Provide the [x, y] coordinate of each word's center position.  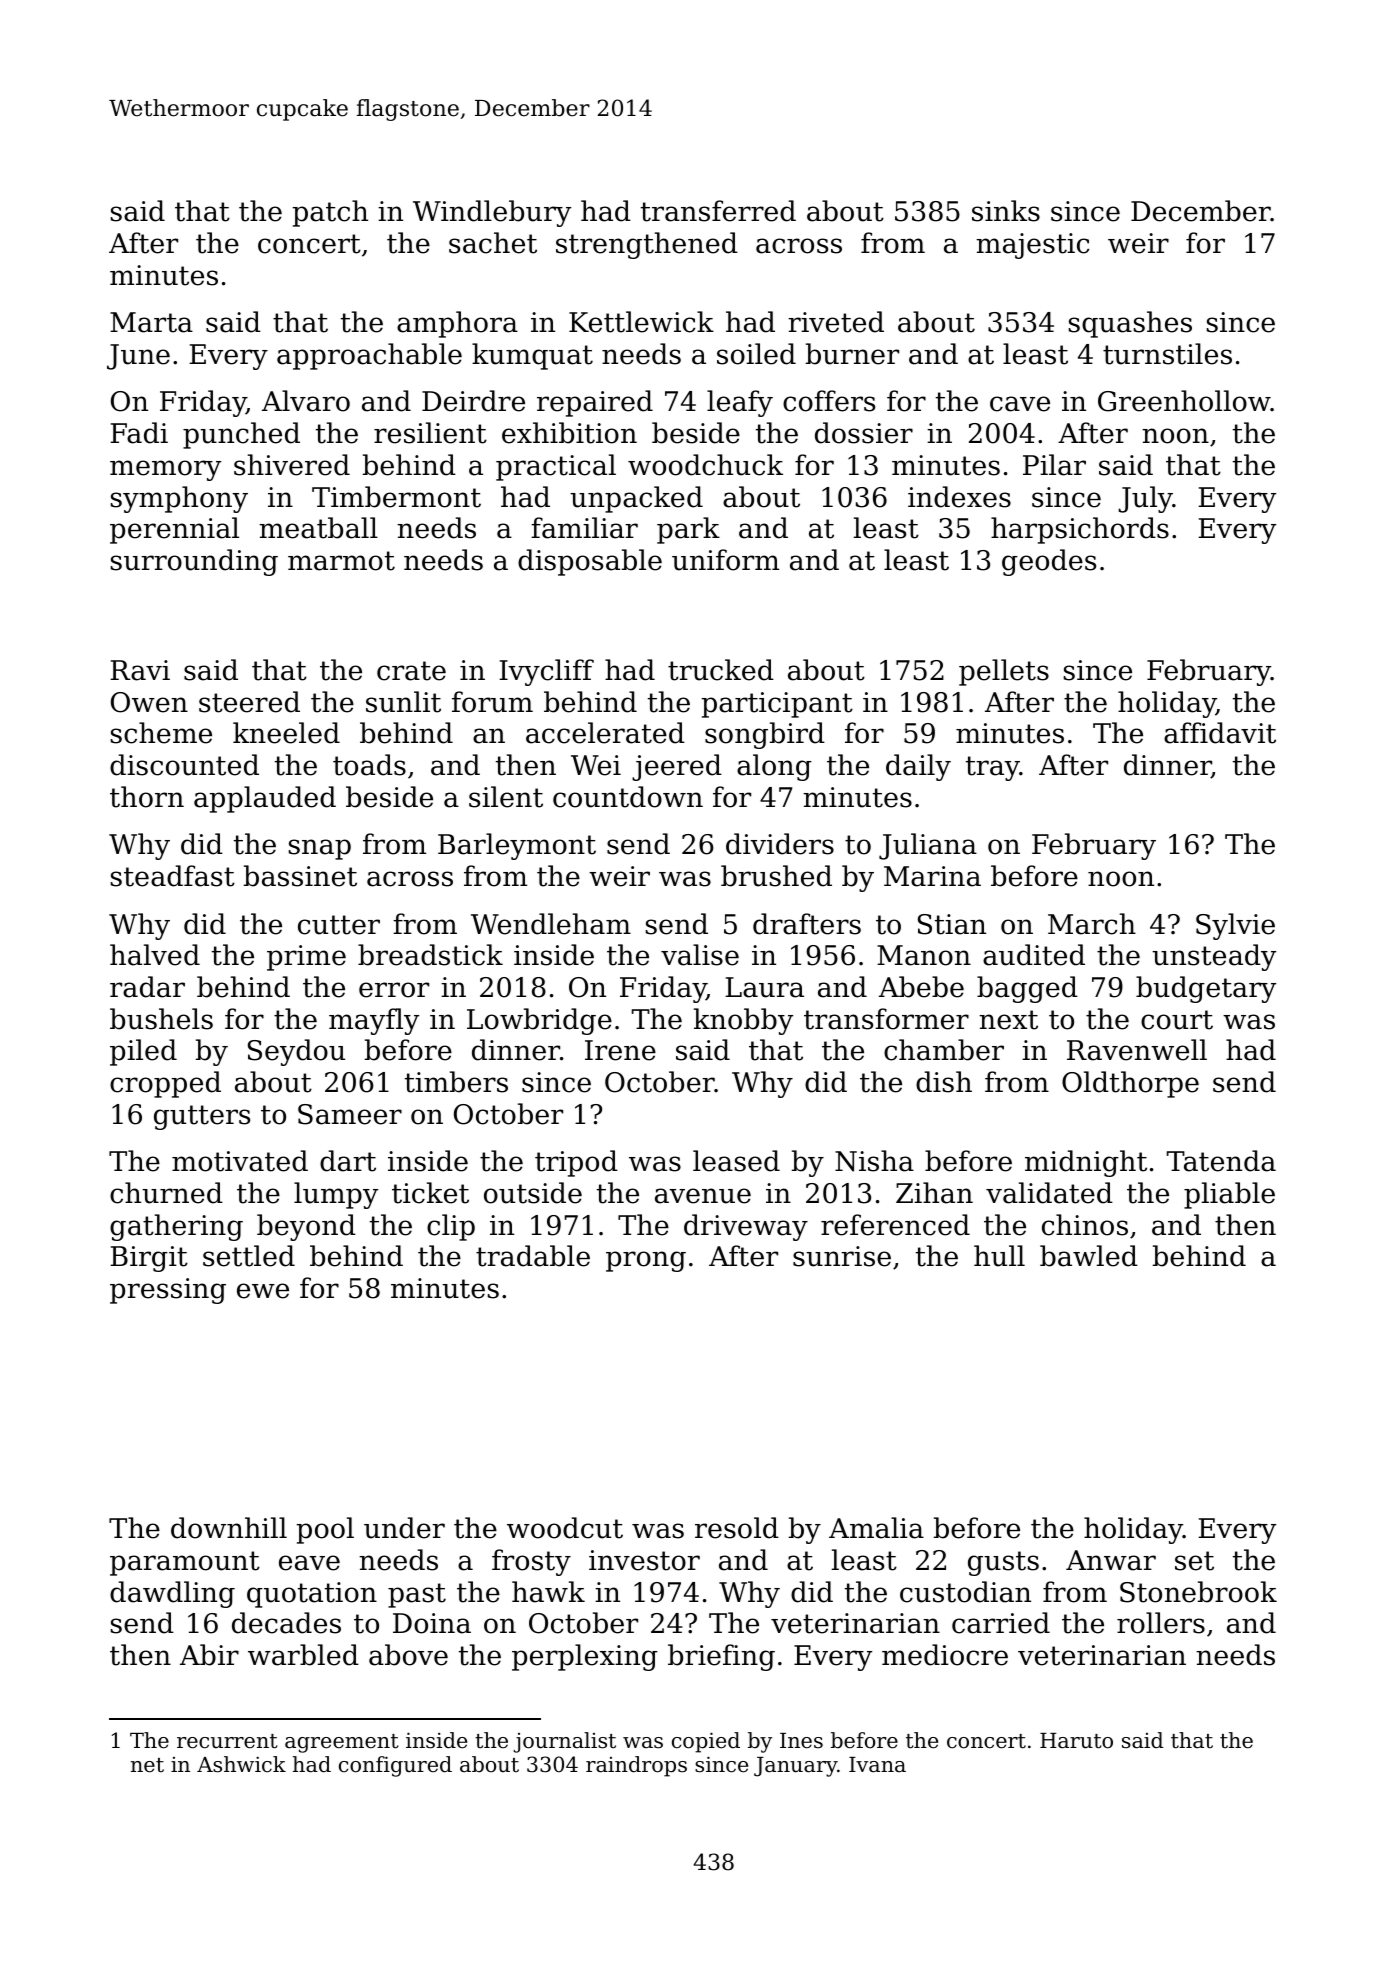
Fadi [139, 433]
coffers [829, 401]
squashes [1130, 324]
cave [1020, 404]
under [404, 1528]
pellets [1004, 672]
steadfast [173, 876]
